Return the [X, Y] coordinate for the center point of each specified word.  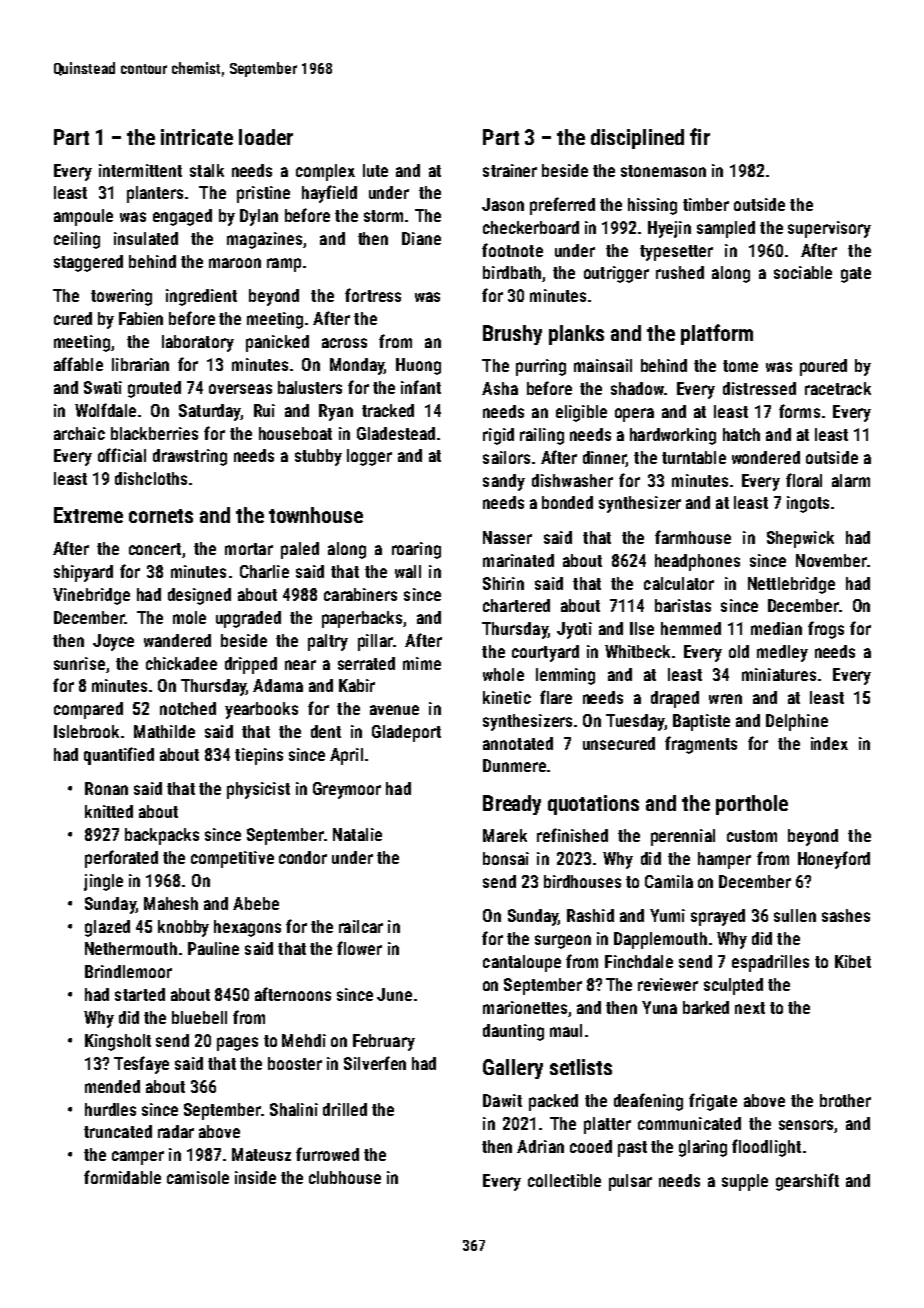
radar [176, 1131]
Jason [503, 204]
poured [823, 367]
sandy [504, 482]
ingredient [201, 297]
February [384, 1042]
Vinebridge [91, 596]
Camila [669, 881]
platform [717, 334]
